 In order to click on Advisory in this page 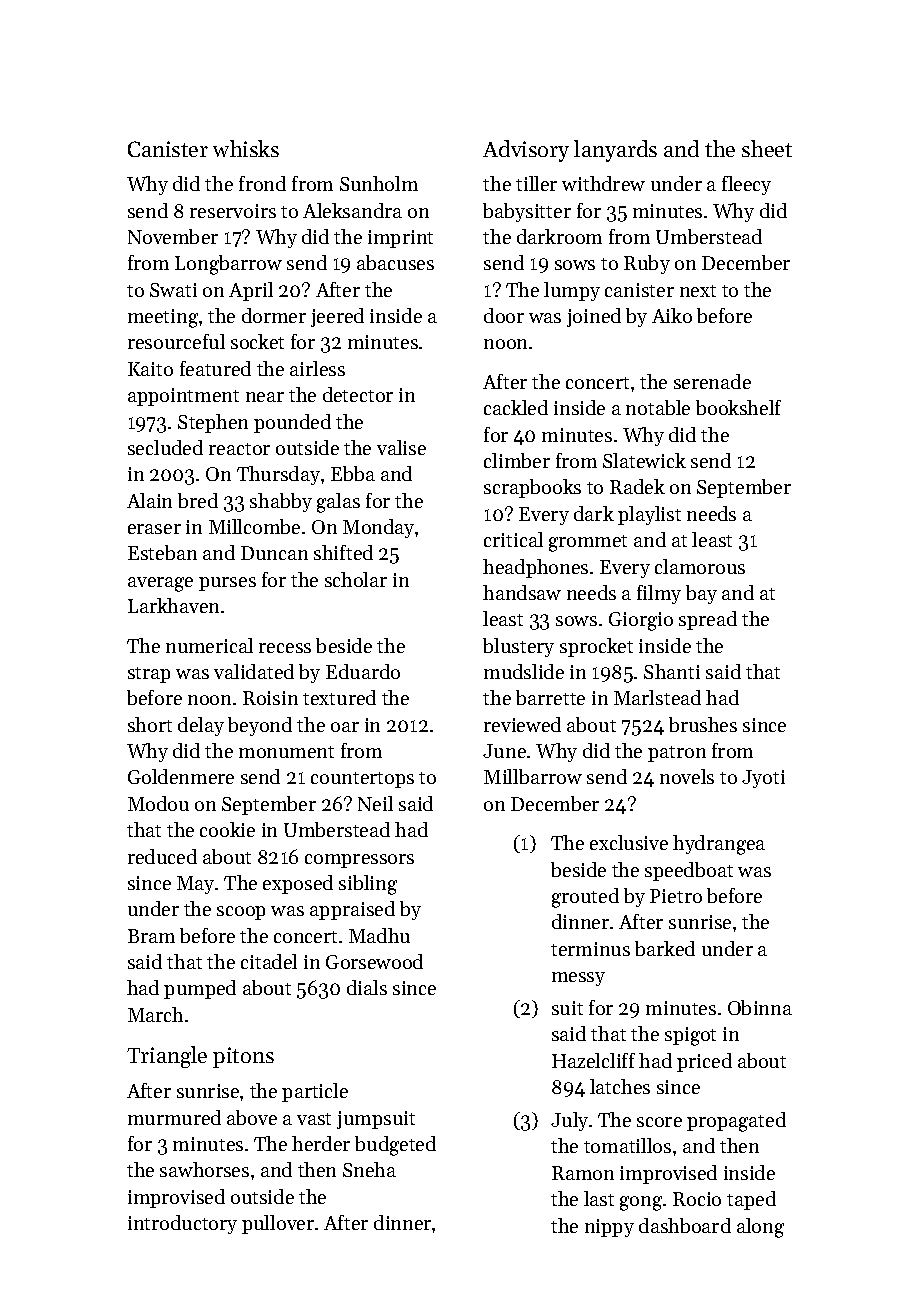, I will do `click(526, 151)`.
